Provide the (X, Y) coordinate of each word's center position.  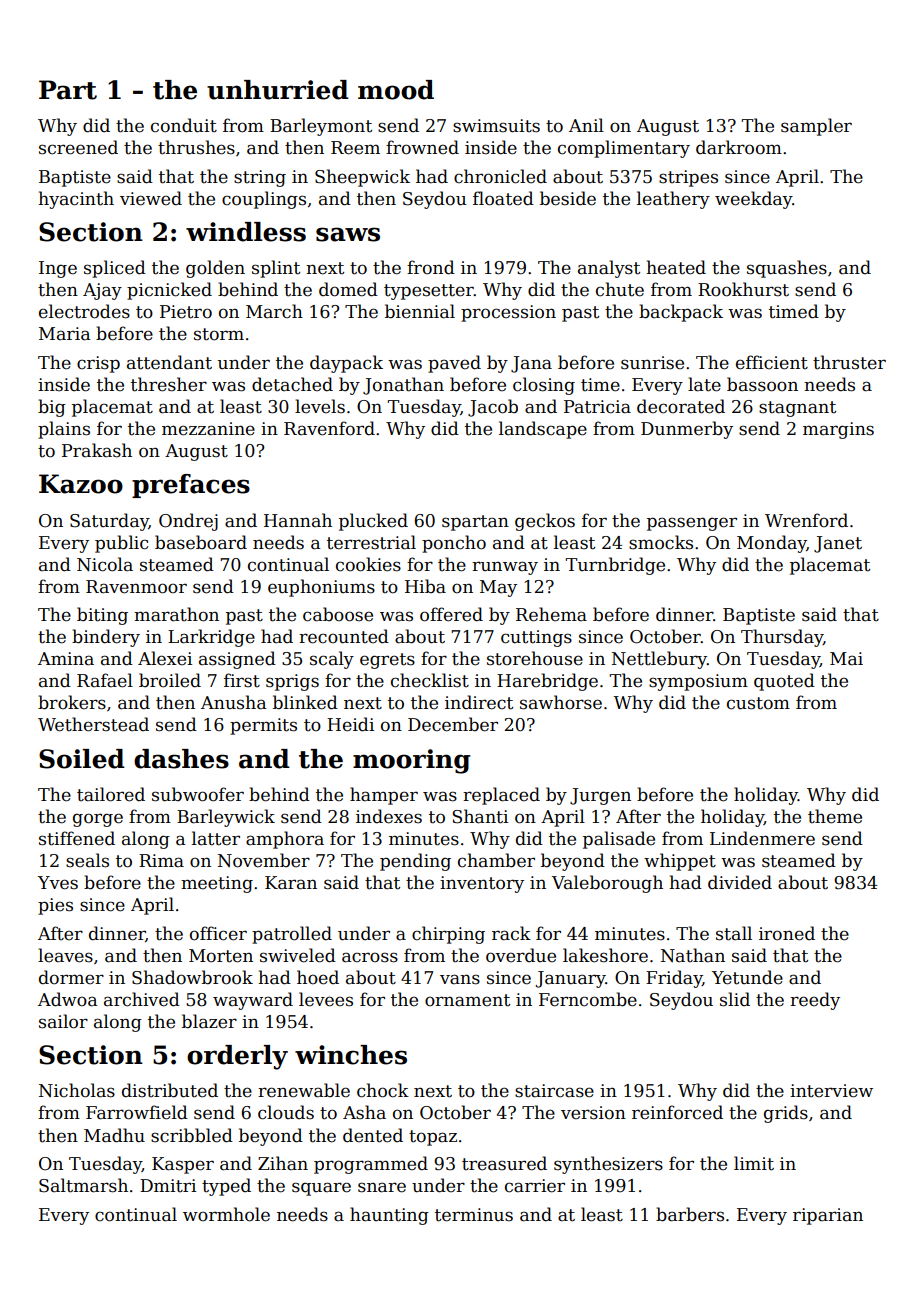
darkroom (739, 147)
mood (396, 90)
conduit (184, 125)
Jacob (493, 408)
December (453, 724)
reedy (815, 1001)
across (370, 957)
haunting (389, 1216)
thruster (849, 362)
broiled (170, 680)
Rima (161, 861)
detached (292, 384)
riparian (828, 1216)
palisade (619, 840)
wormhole (226, 1214)
